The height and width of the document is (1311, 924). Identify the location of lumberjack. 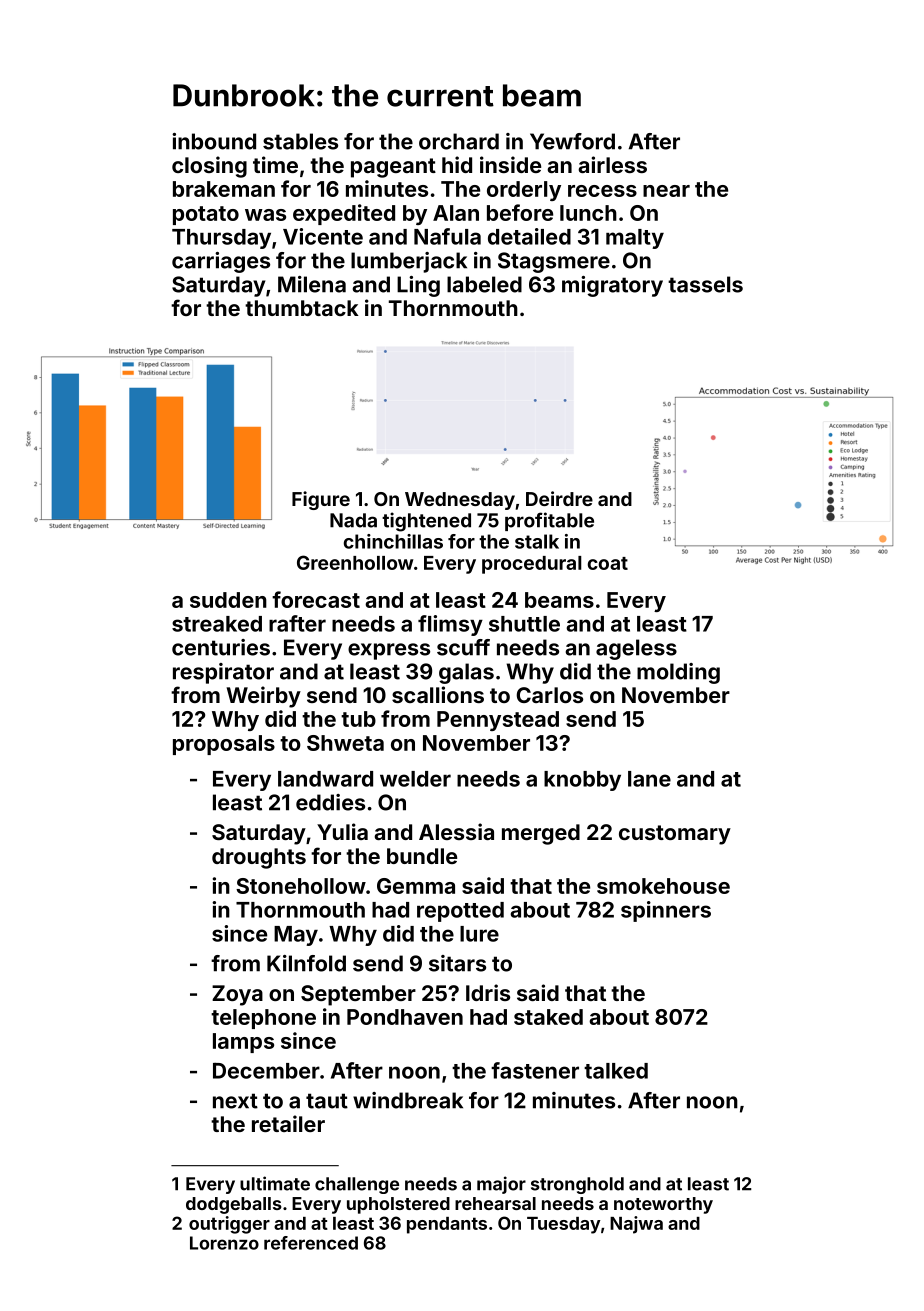
(409, 262).
